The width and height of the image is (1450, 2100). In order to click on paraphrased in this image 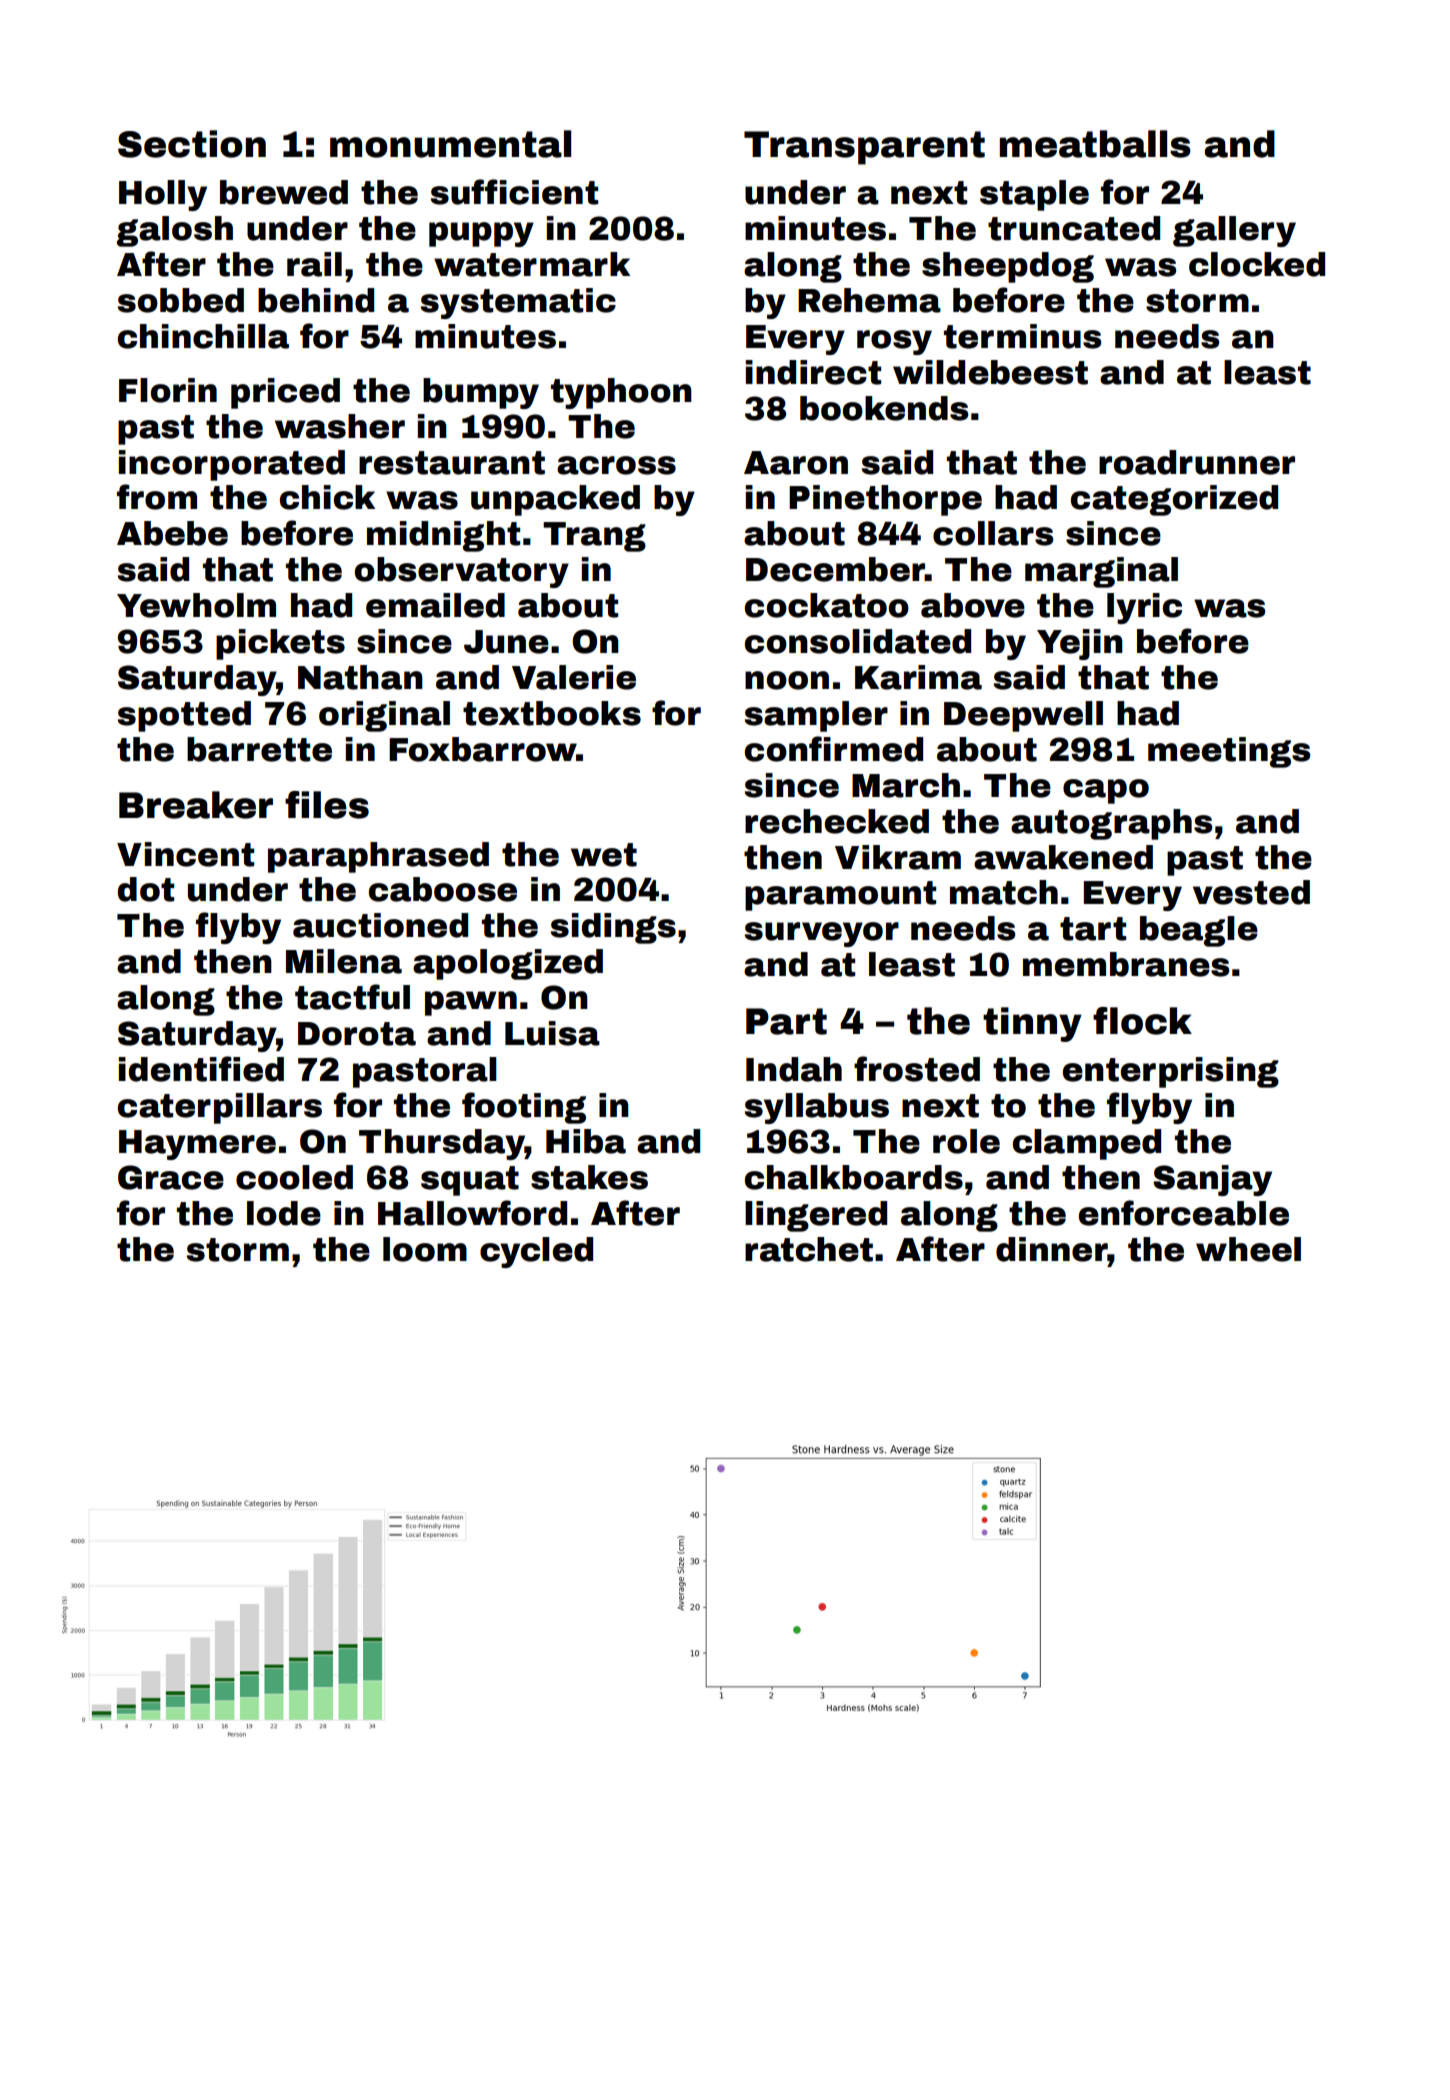, I will do `click(378, 857)`.
